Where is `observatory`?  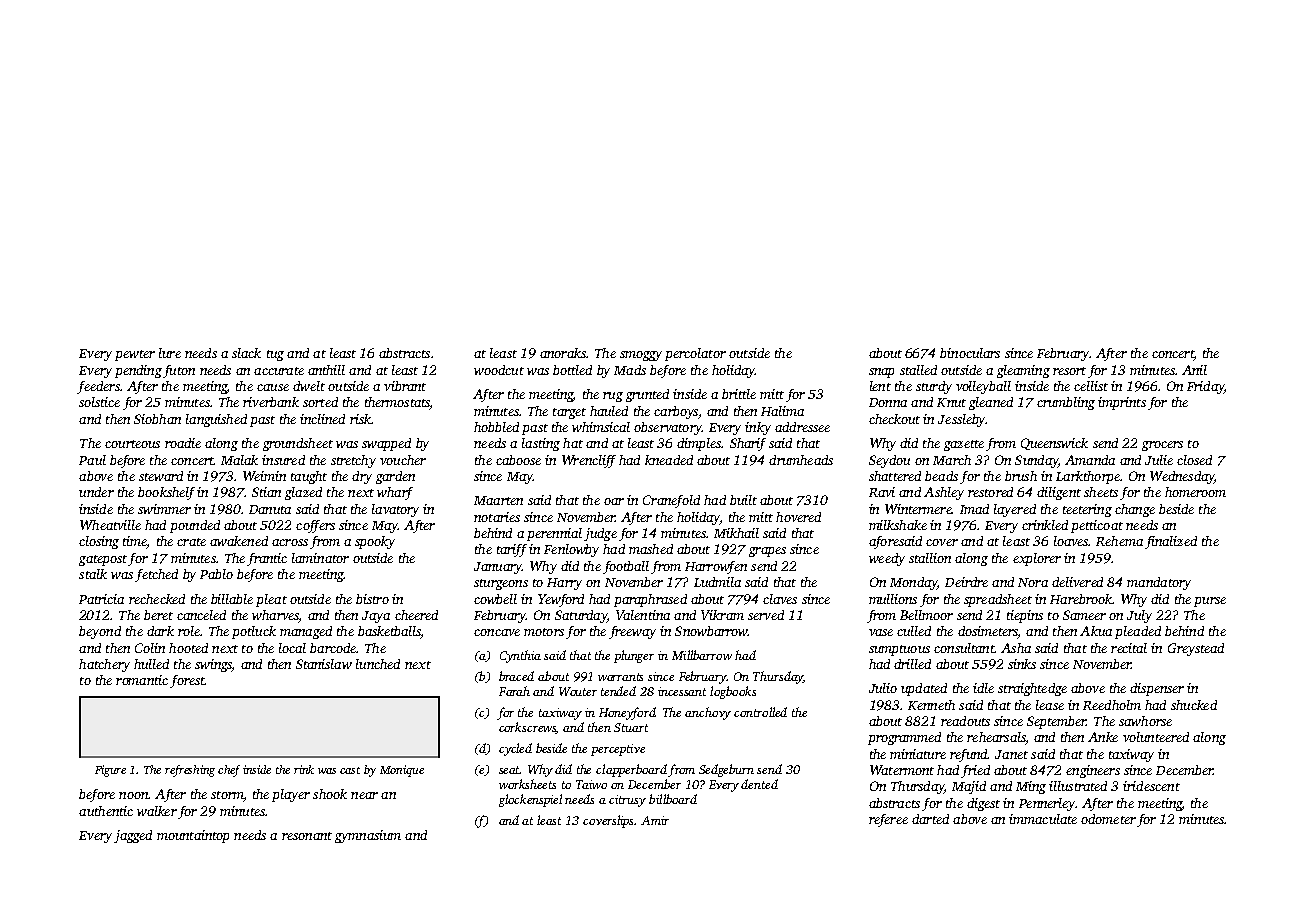
observatory is located at coordinates (668, 428).
